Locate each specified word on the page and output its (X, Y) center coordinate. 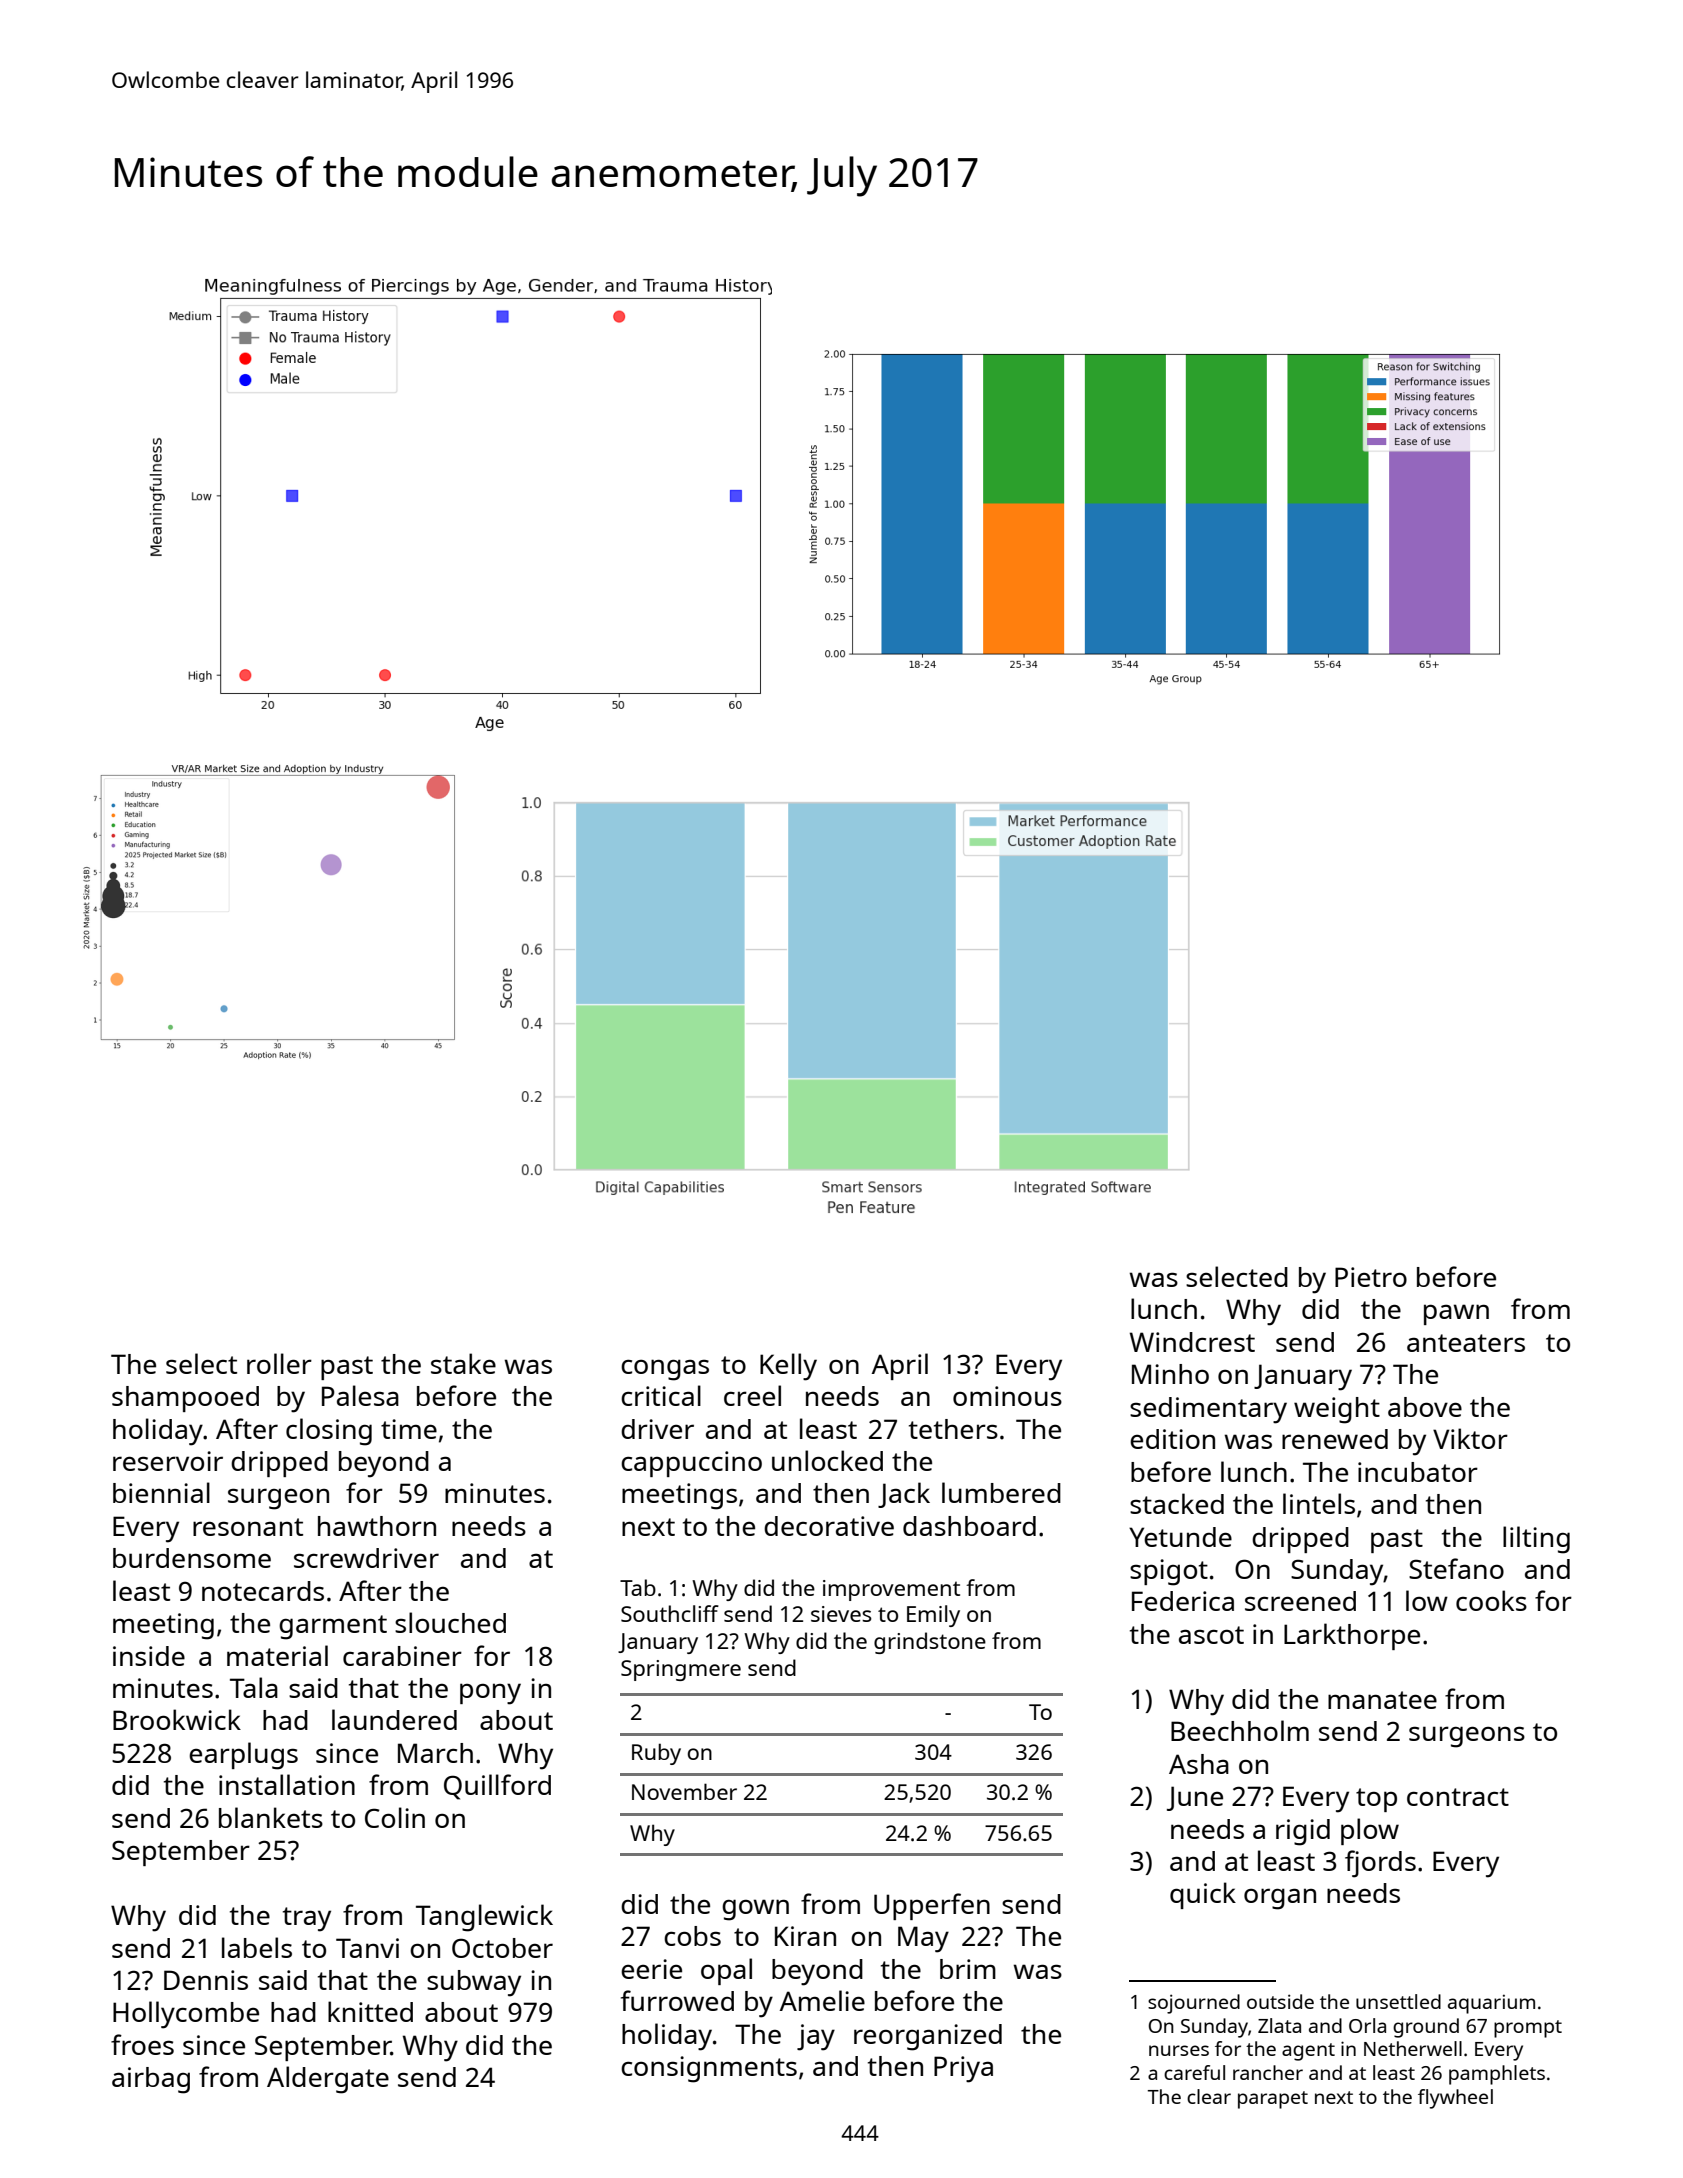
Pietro (1371, 1277)
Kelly (788, 1367)
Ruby (656, 1754)
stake (463, 1363)
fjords (1380, 1864)
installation (287, 1784)
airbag (151, 2080)
